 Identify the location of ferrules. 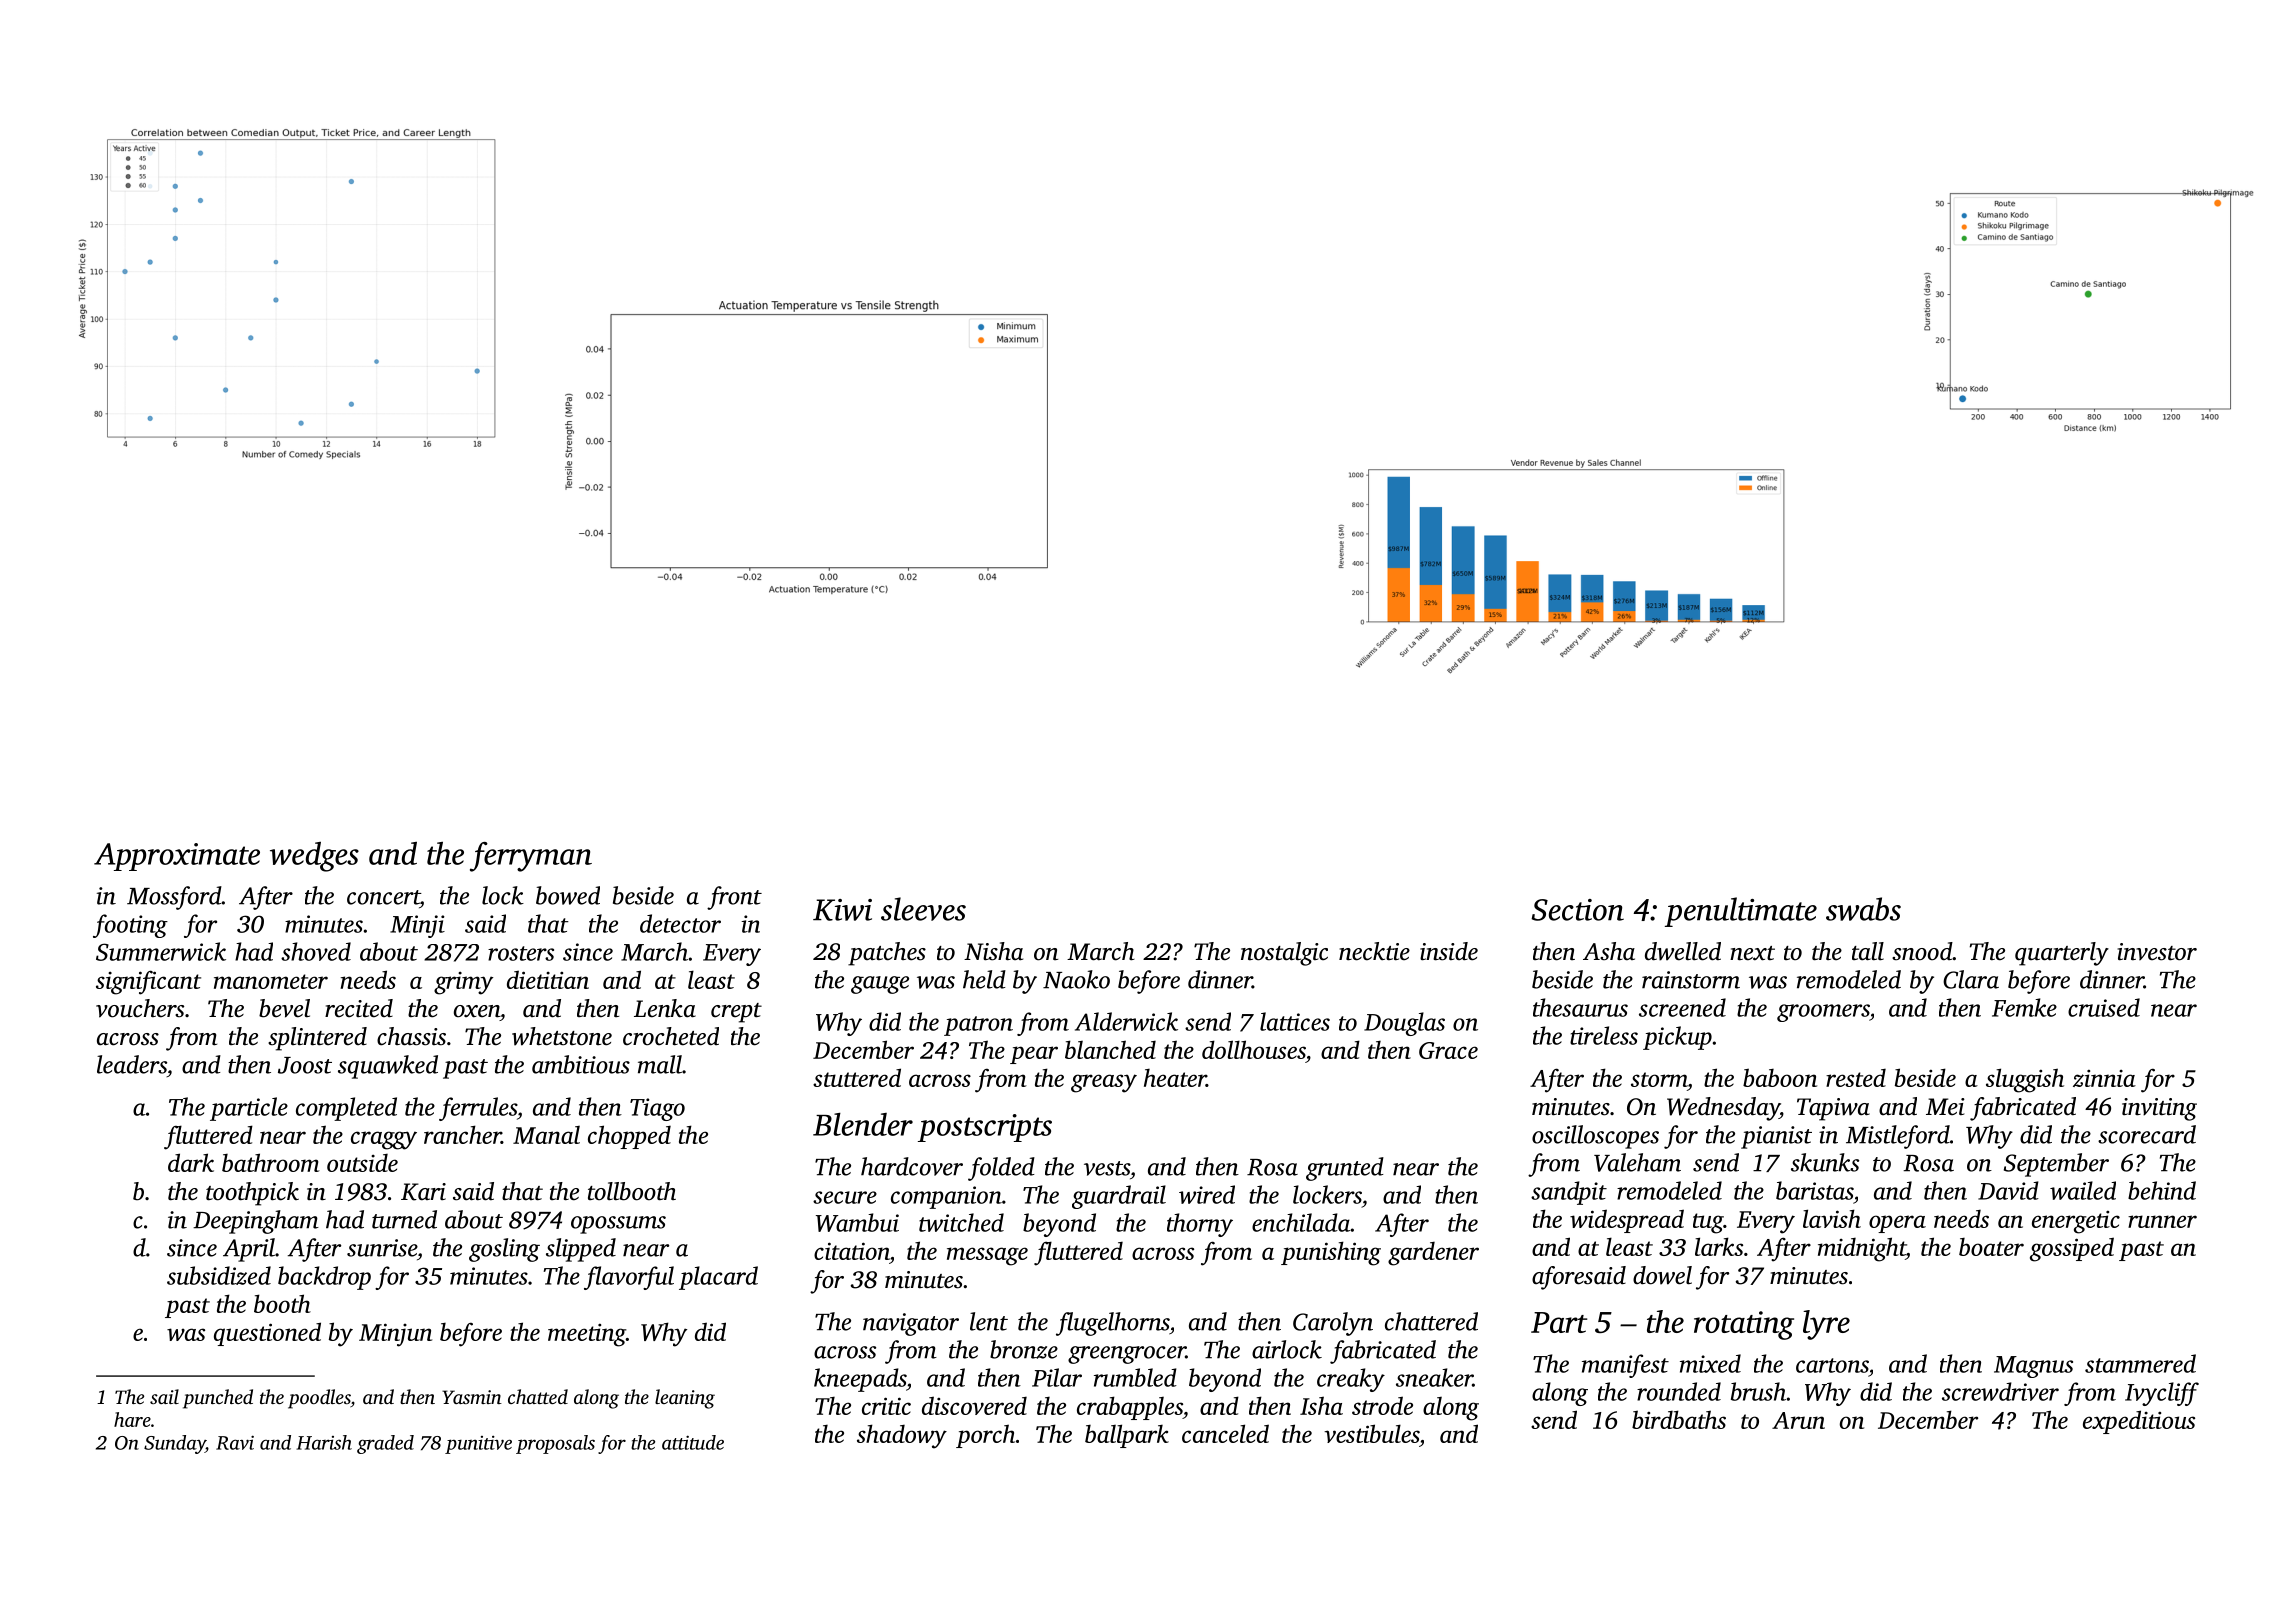
(478, 1109).
